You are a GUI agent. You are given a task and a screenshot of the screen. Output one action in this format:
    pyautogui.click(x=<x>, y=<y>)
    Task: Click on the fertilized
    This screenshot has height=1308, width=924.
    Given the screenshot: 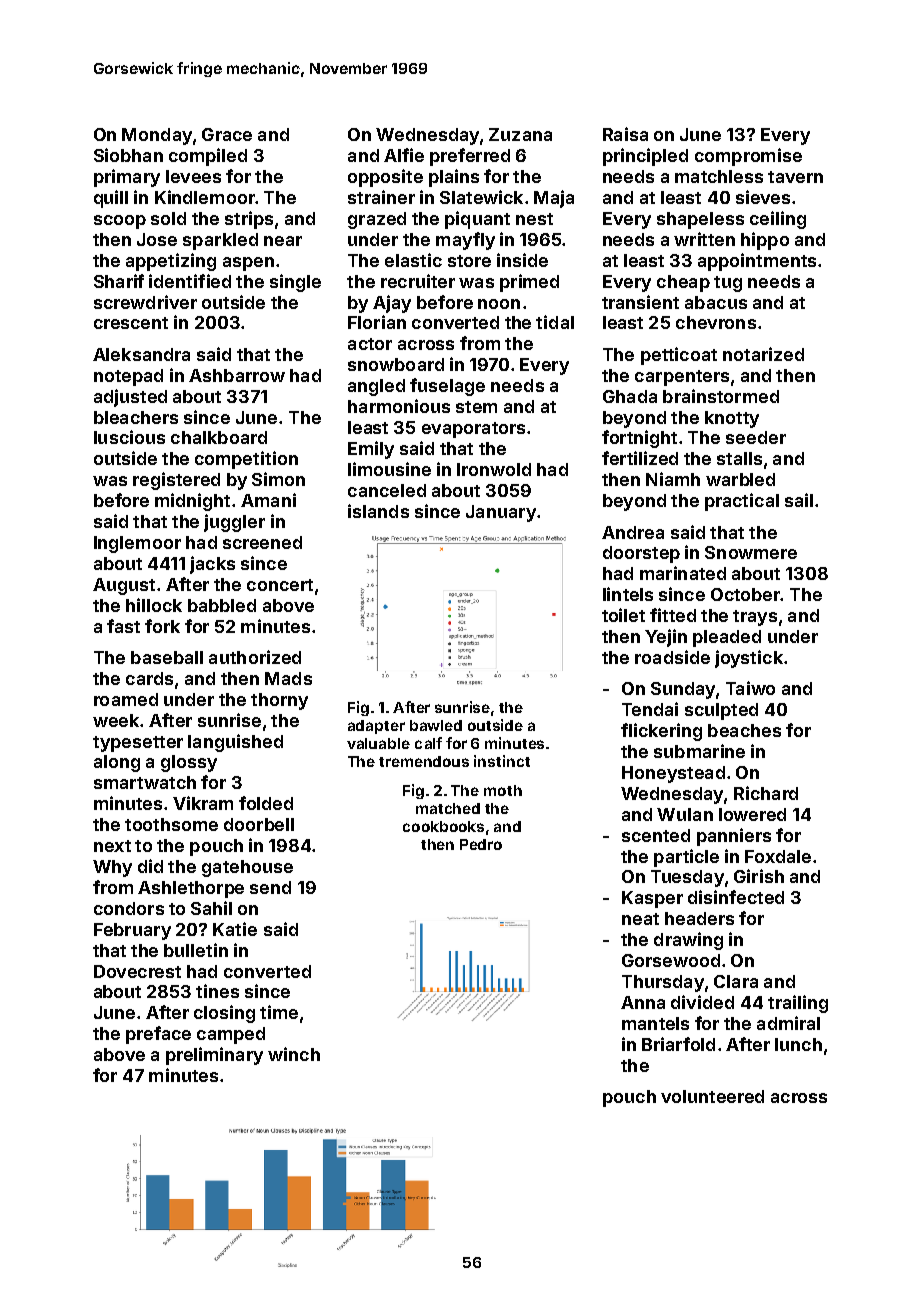 What is the action you would take?
    pyautogui.click(x=640, y=458)
